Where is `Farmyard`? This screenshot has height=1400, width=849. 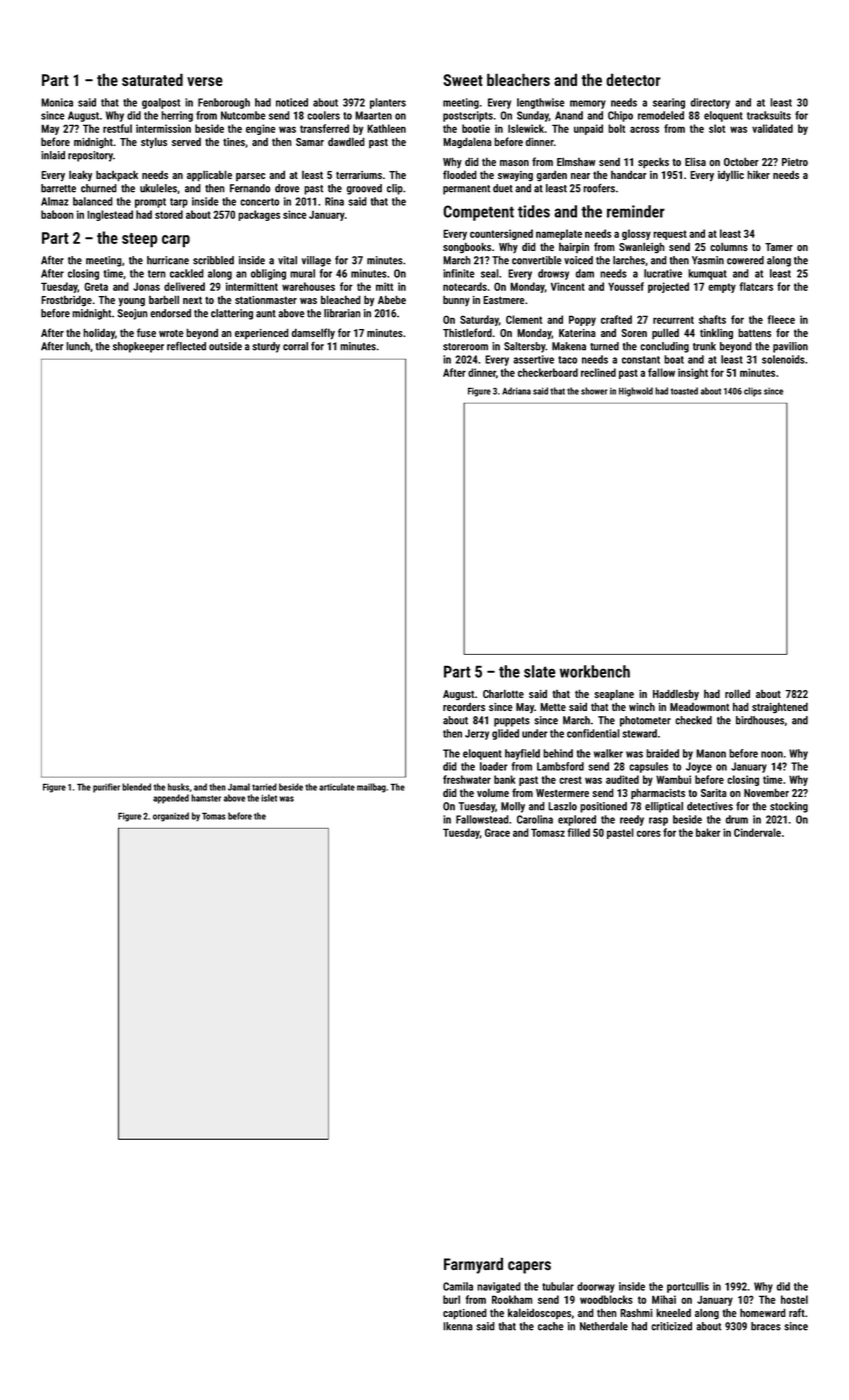 Farmyard is located at coordinates (473, 1265).
